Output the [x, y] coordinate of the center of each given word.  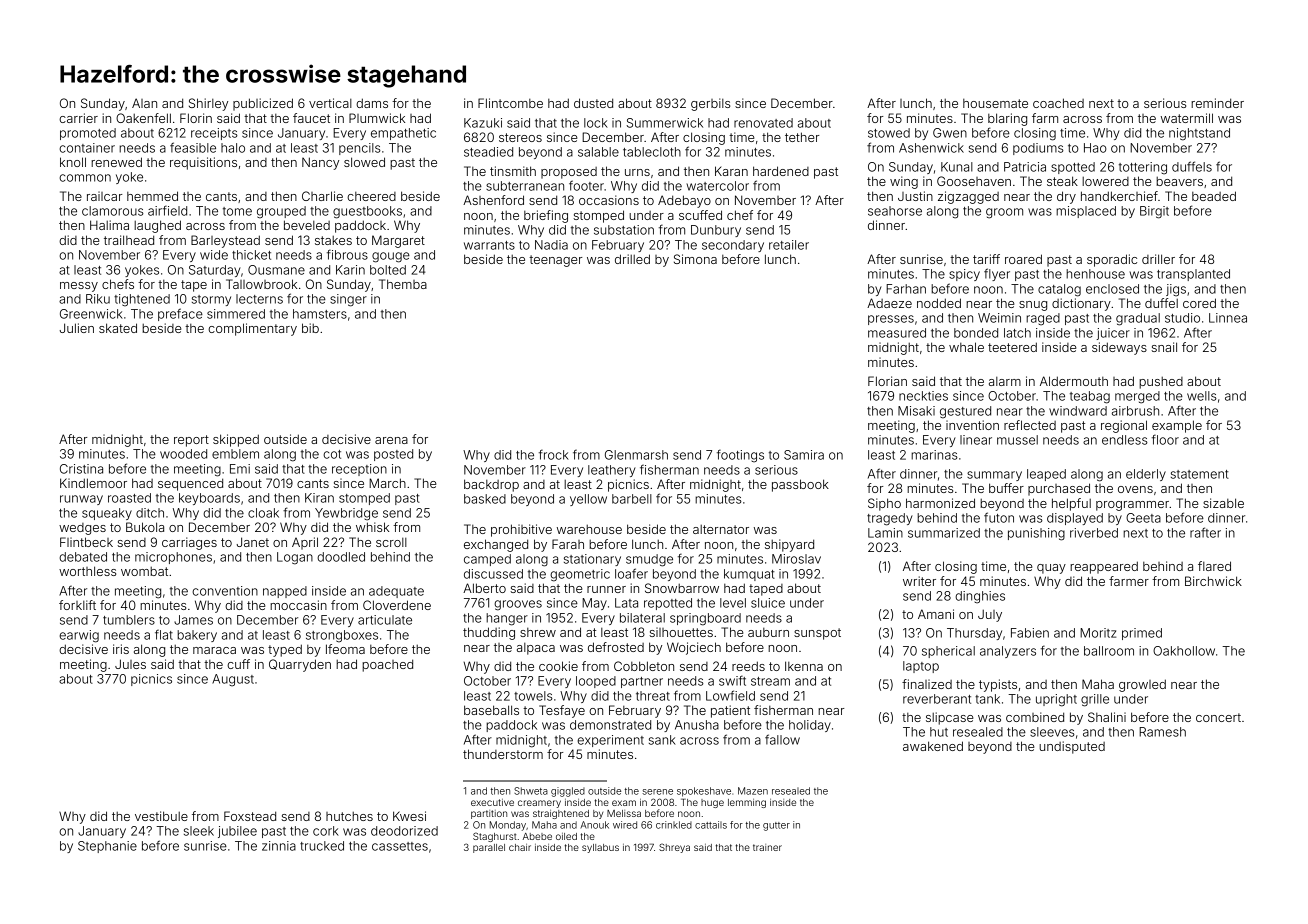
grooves [518, 605]
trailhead [129, 240]
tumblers [129, 620]
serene [657, 792]
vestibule [161, 816]
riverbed [1094, 533]
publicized [263, 104]
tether [802, 137]
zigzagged [968, 197]
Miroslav [796, 559]
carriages [189, 543]
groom [1004, 213]
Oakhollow [1184, 651]
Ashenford [493, 200]
